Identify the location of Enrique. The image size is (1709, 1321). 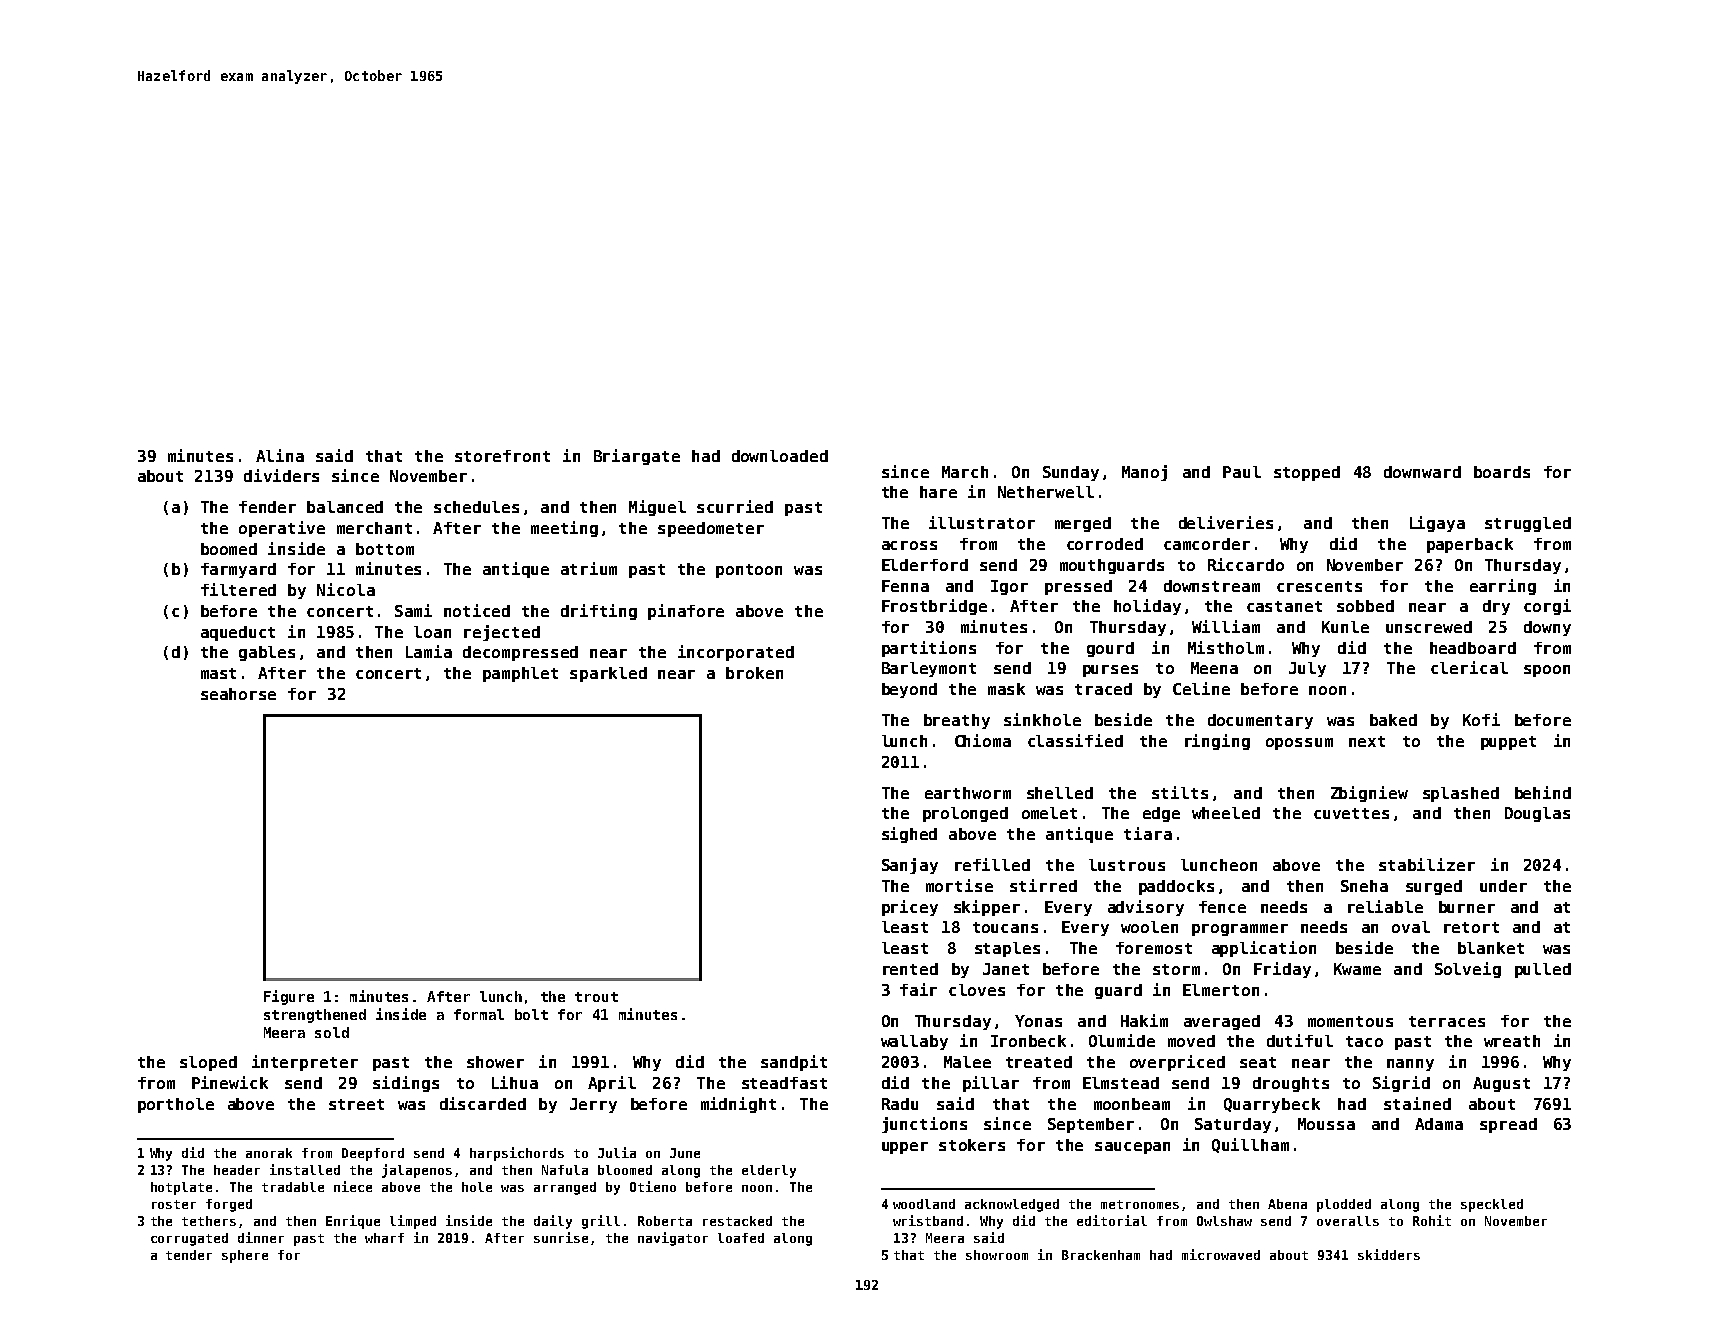
(353, 1222).
